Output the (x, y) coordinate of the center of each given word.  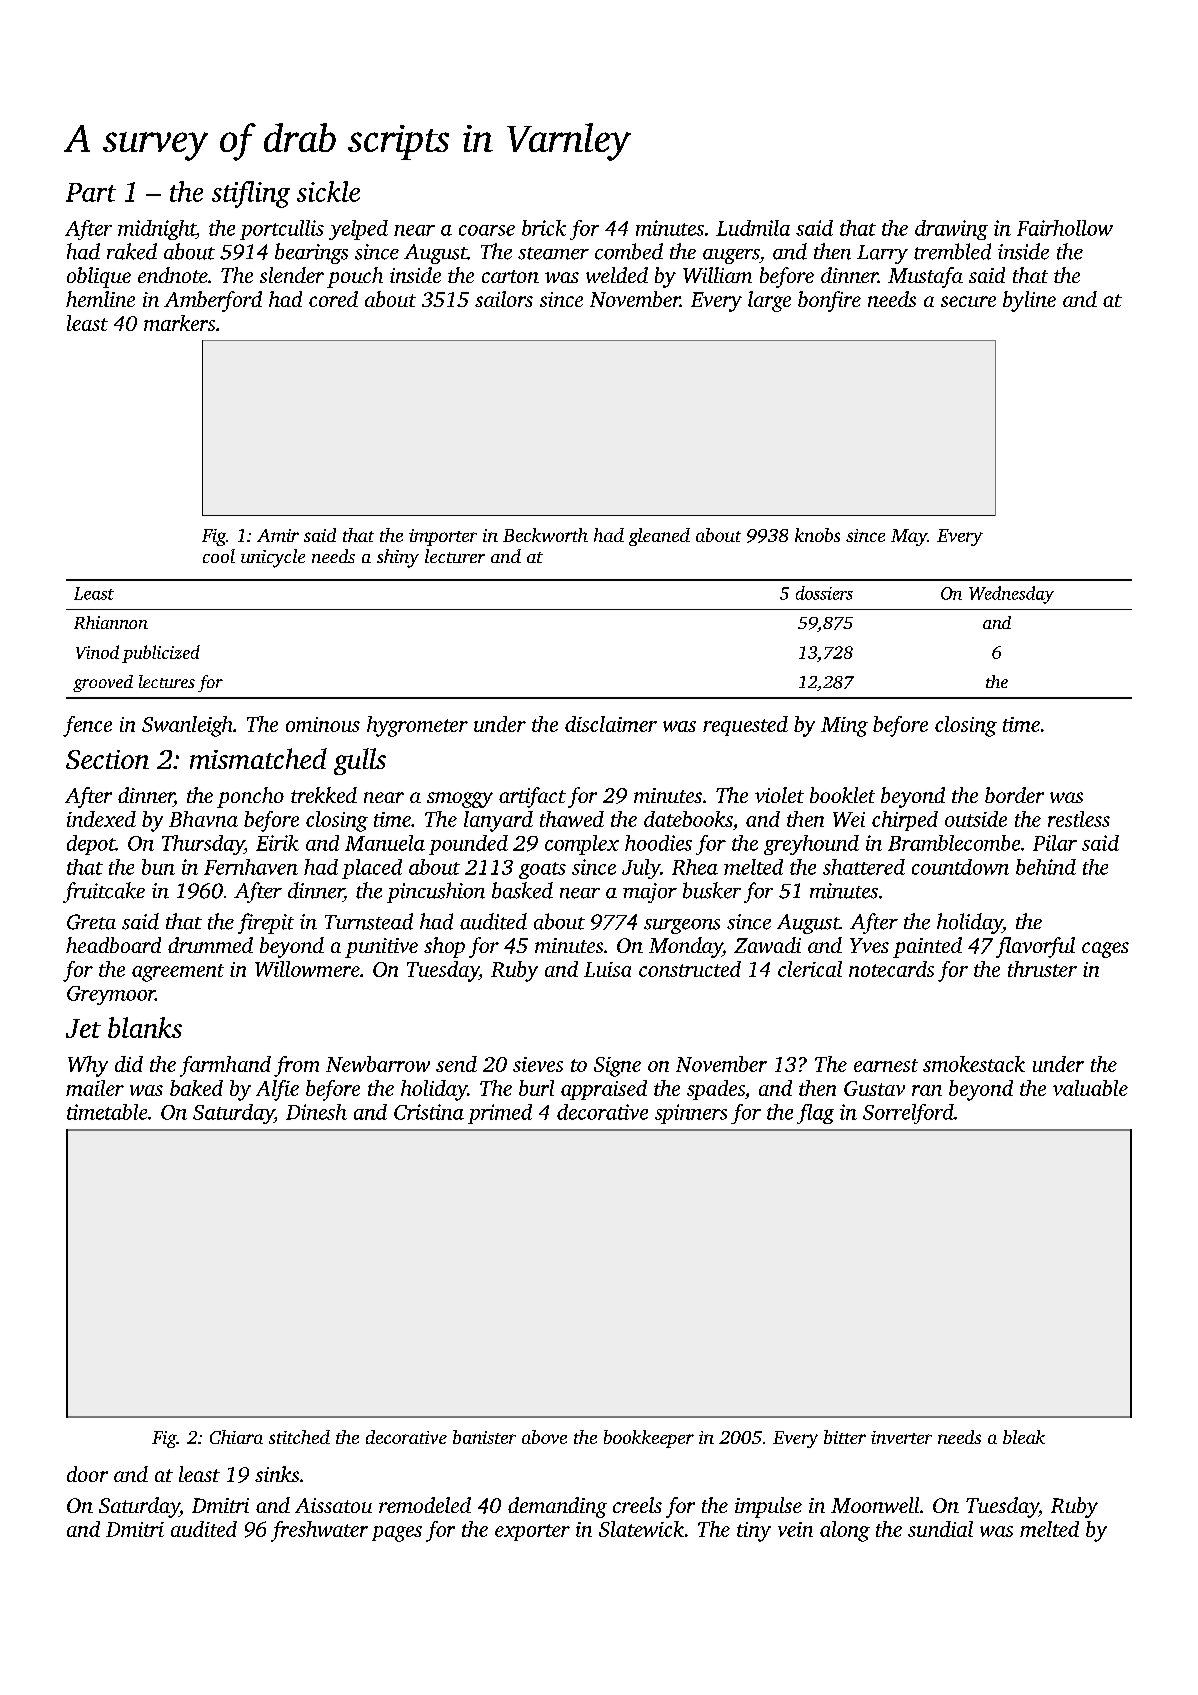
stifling (251, 194)
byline (1029, 301)
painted (927, 947)
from (296, 1066)
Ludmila (753, 228)
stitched (299, 1437)
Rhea (695, 867)
